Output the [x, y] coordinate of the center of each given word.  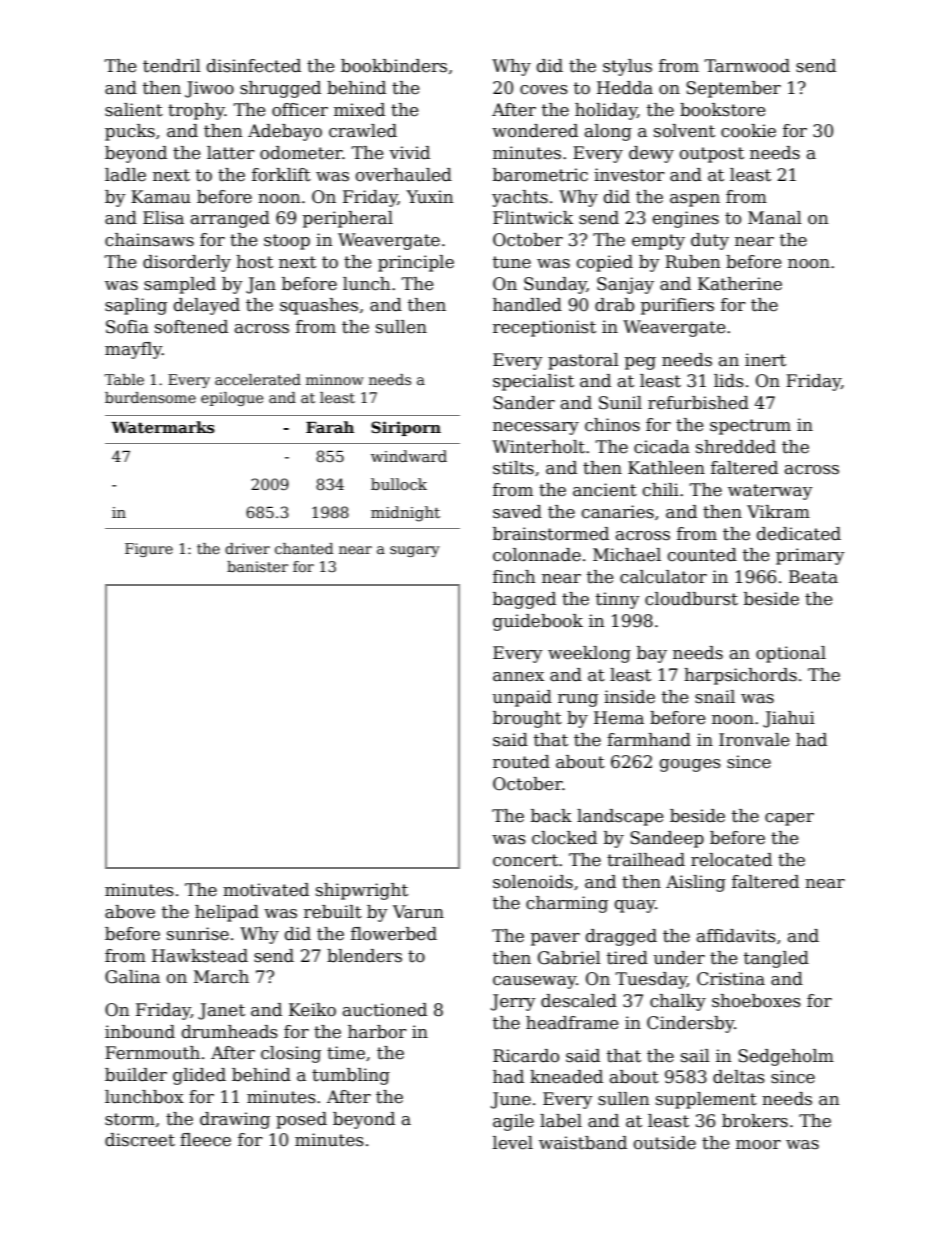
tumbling [351, 1076]
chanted [304, 548]
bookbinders [394, 66]
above [130, 912]
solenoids [533, 882]
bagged [524, 600]
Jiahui [789, 719]
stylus [627, 67]
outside [665, 1143]
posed [301, 1120]
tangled [776, 959]
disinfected [254, 66]
